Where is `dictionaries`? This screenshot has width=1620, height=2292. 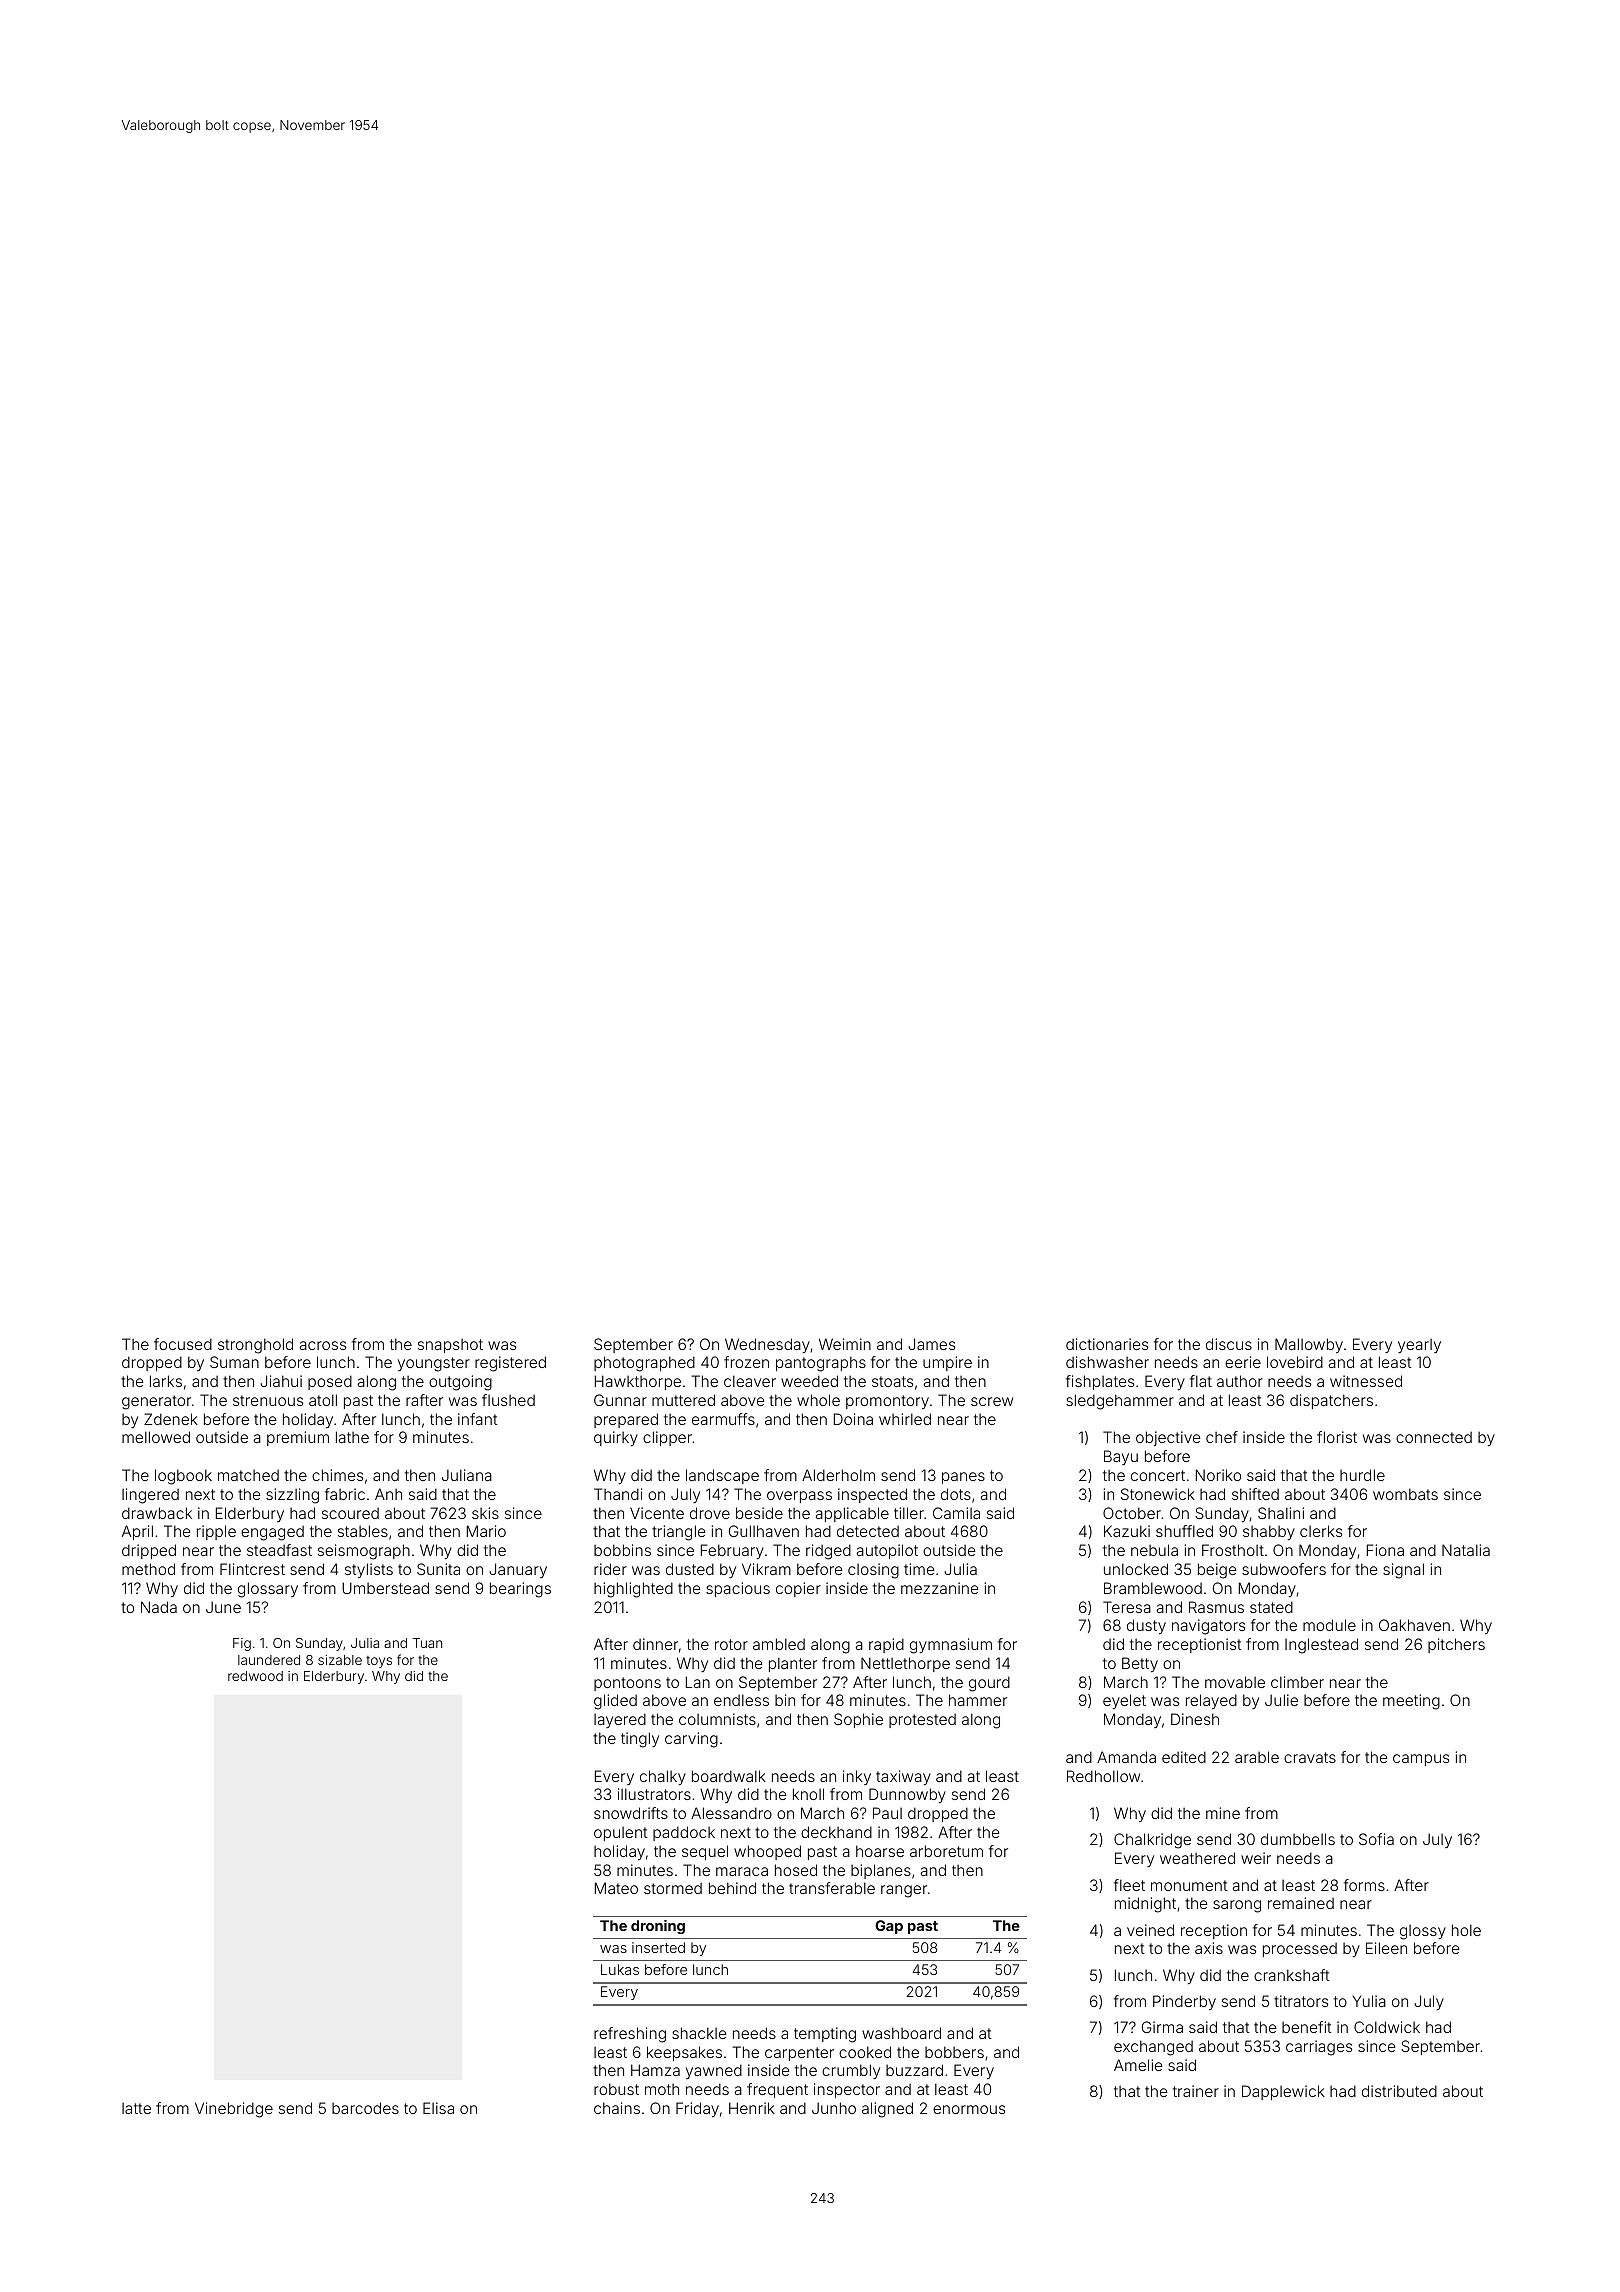
dictionaries is located at coordinates (1107, 1344).
